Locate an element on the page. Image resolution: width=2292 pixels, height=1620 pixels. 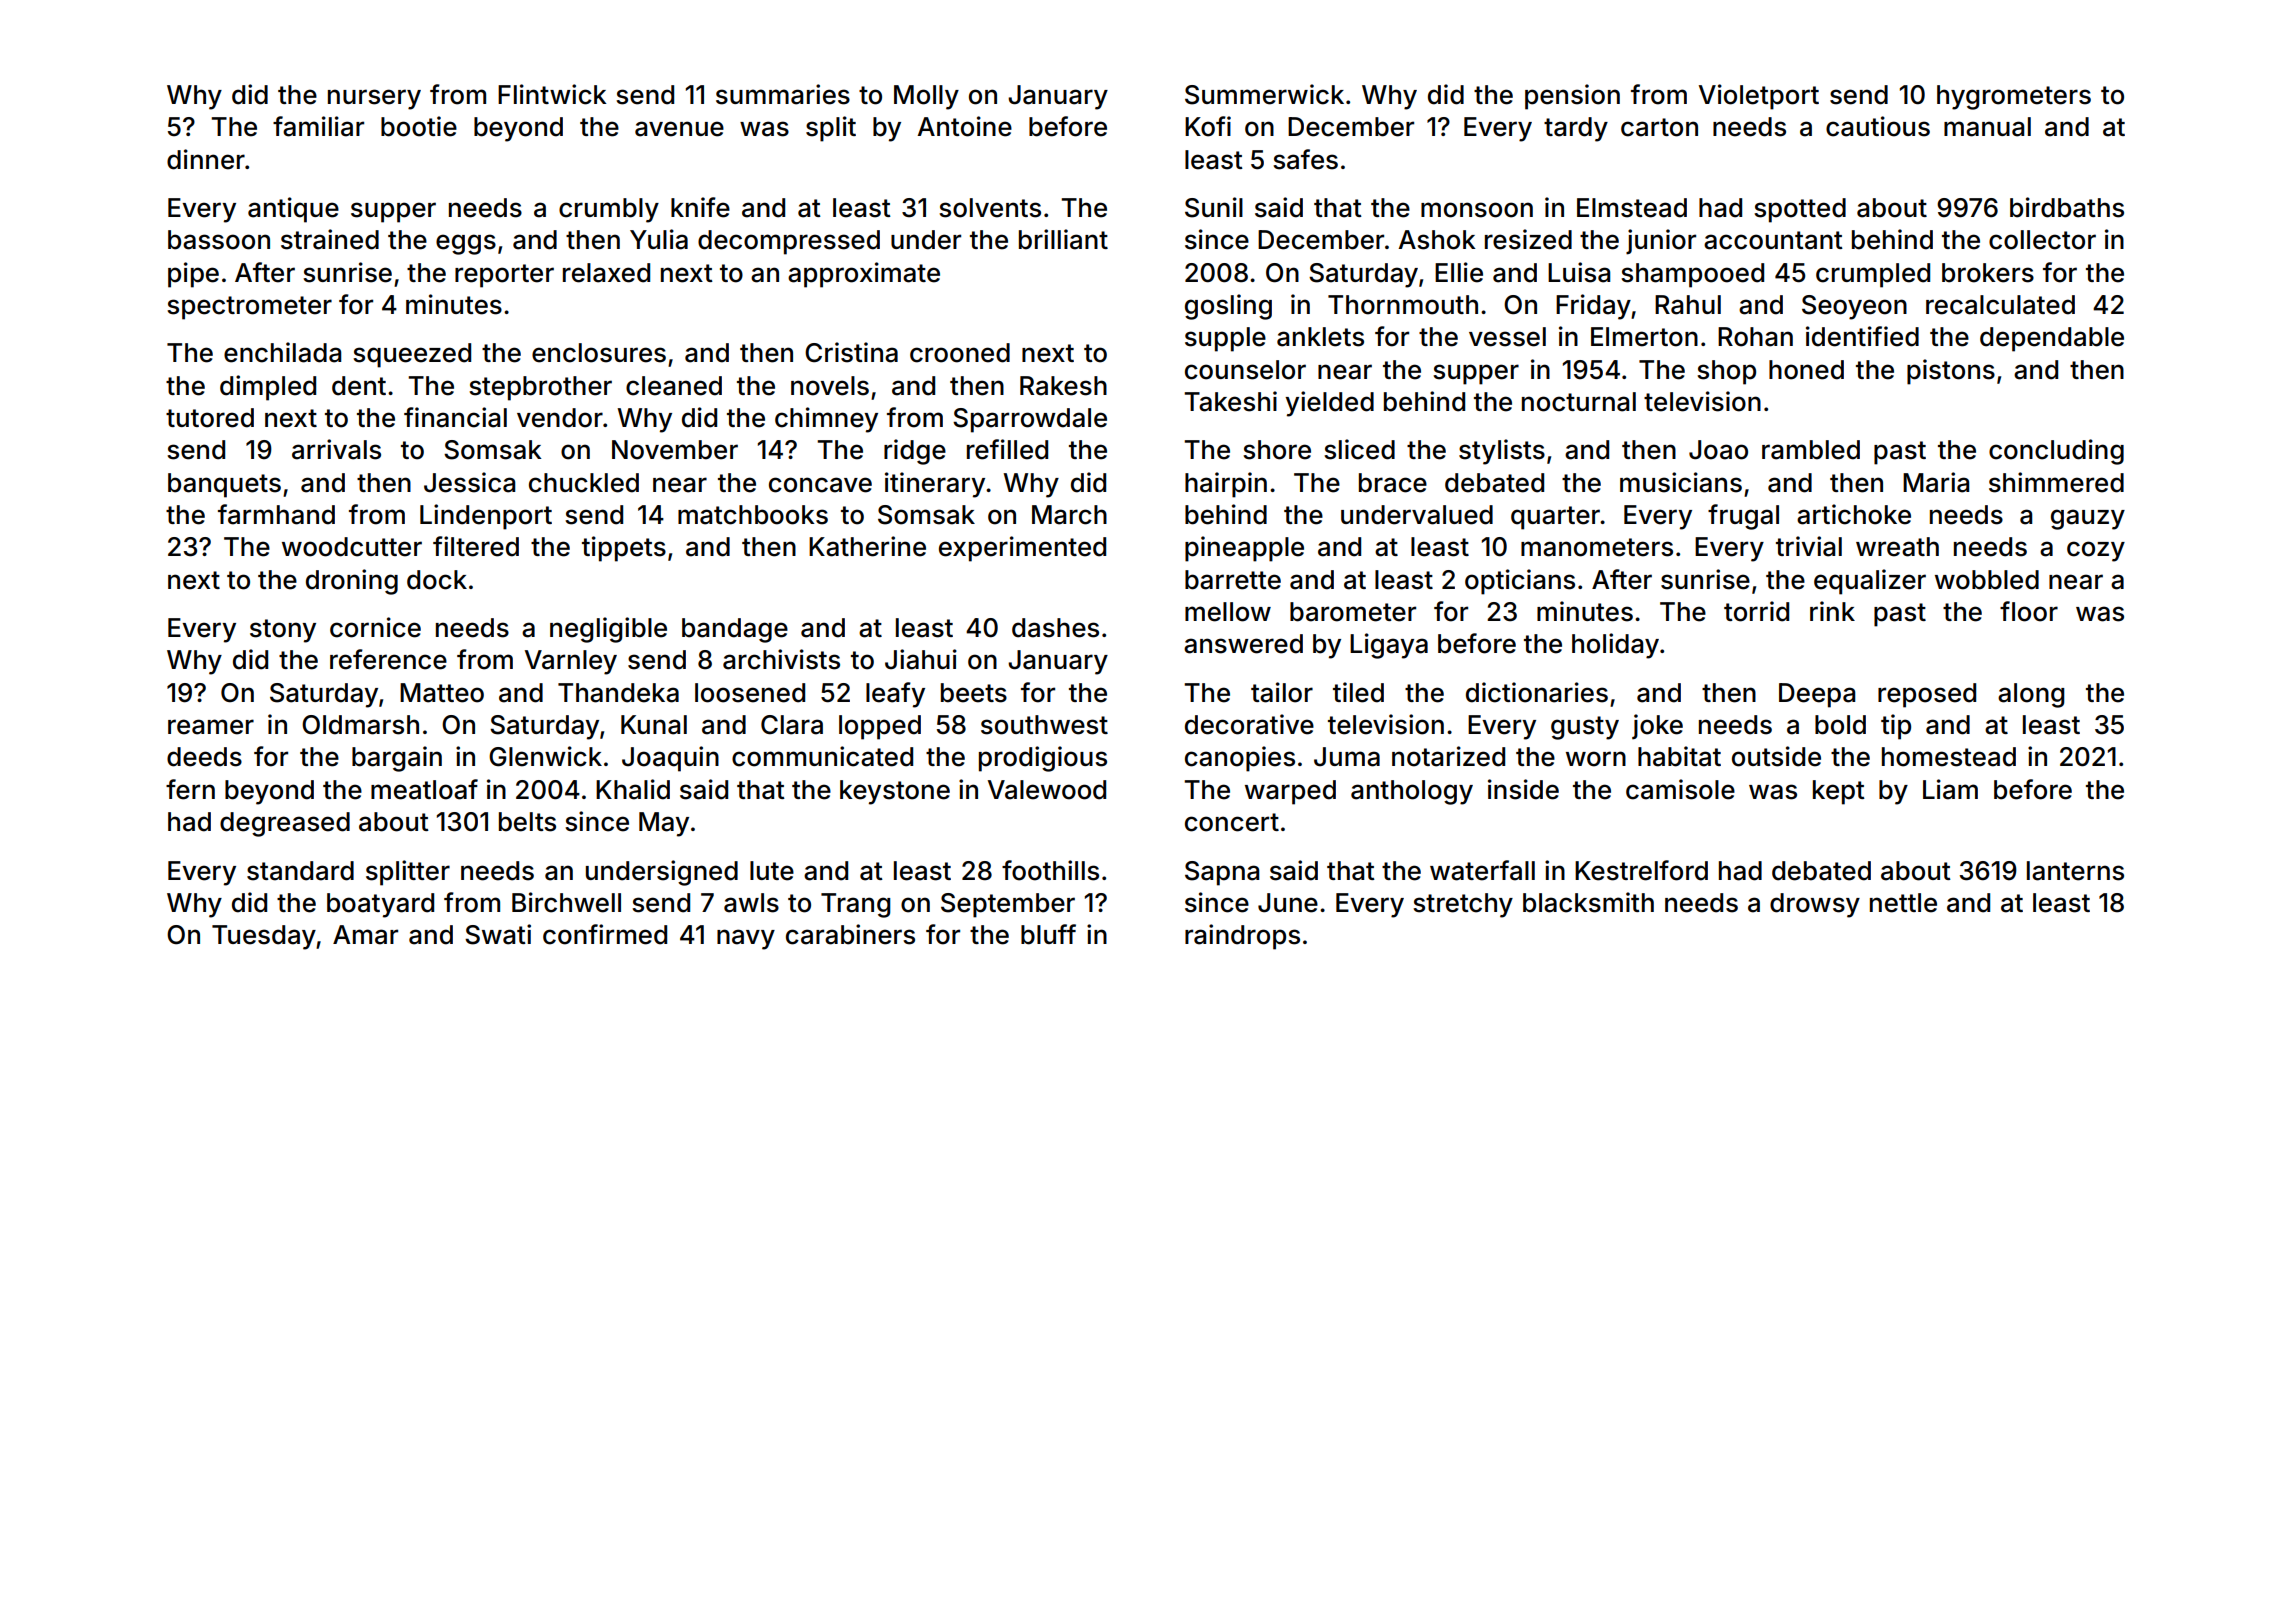
blacksmith is located at coordinates (1588, 902).
